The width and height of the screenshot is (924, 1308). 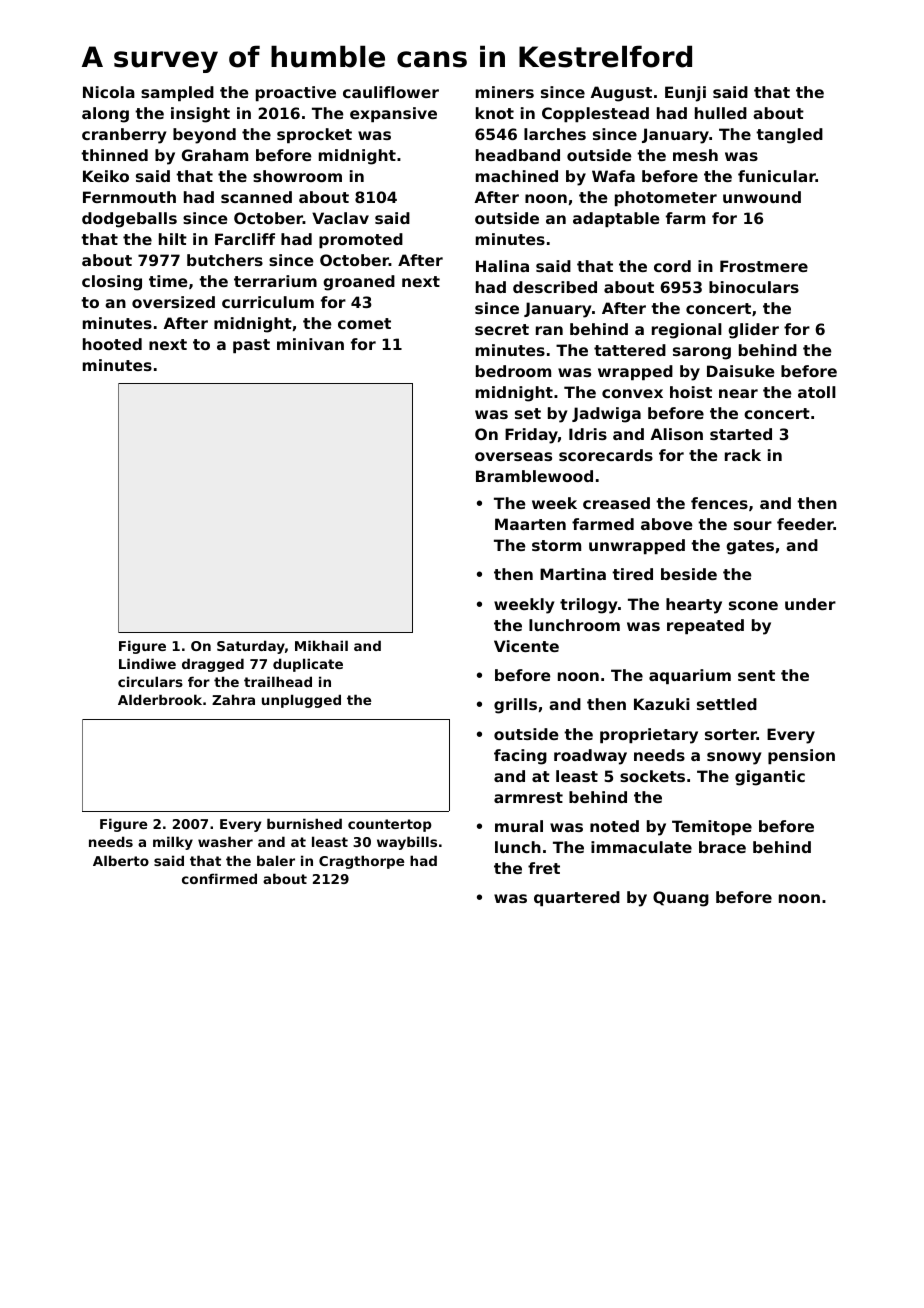 What do you see at coordinates (677, 434) in the screenshot?
I see `Alison` at bounding box center [677, 434].
